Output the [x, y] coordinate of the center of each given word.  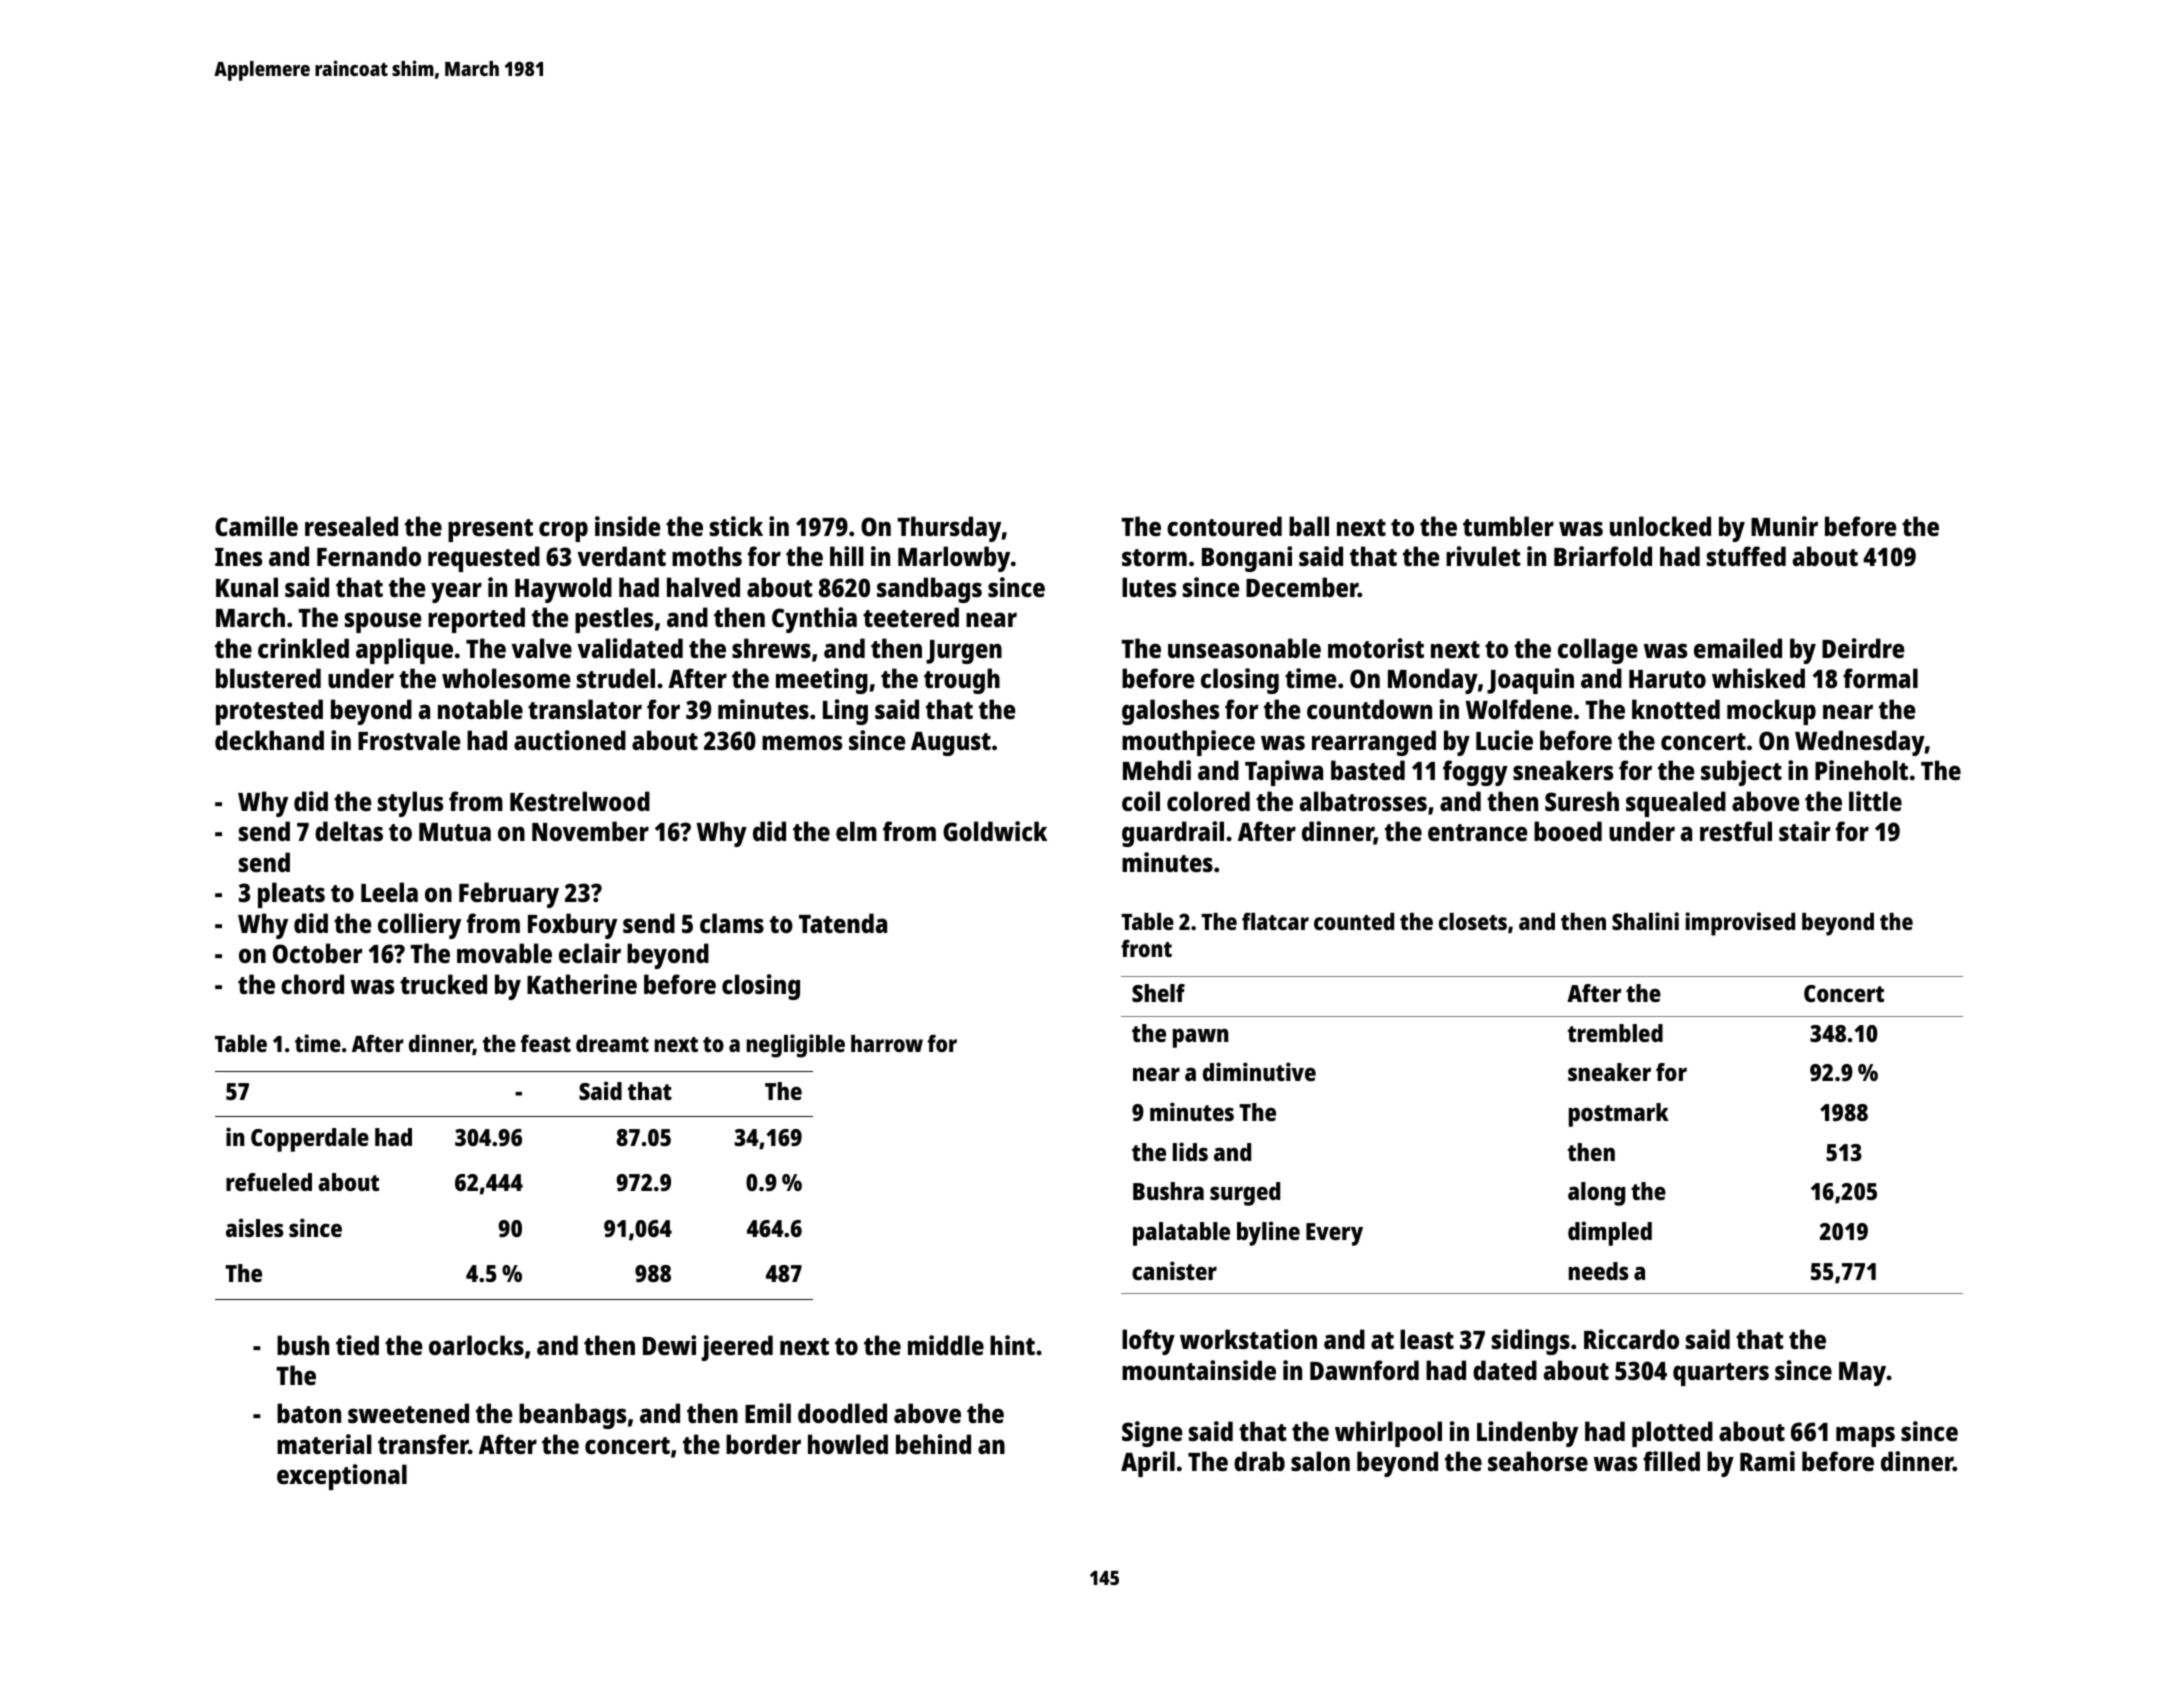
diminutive [1259, 1071]
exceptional [342, 1477]
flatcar [1275, 921]
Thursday [949, 529]
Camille [256, 526]
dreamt [612, 1043]
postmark [1619, 1115]
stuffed [1746, 556]
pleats [291, 895]
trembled [1615, 1033]
